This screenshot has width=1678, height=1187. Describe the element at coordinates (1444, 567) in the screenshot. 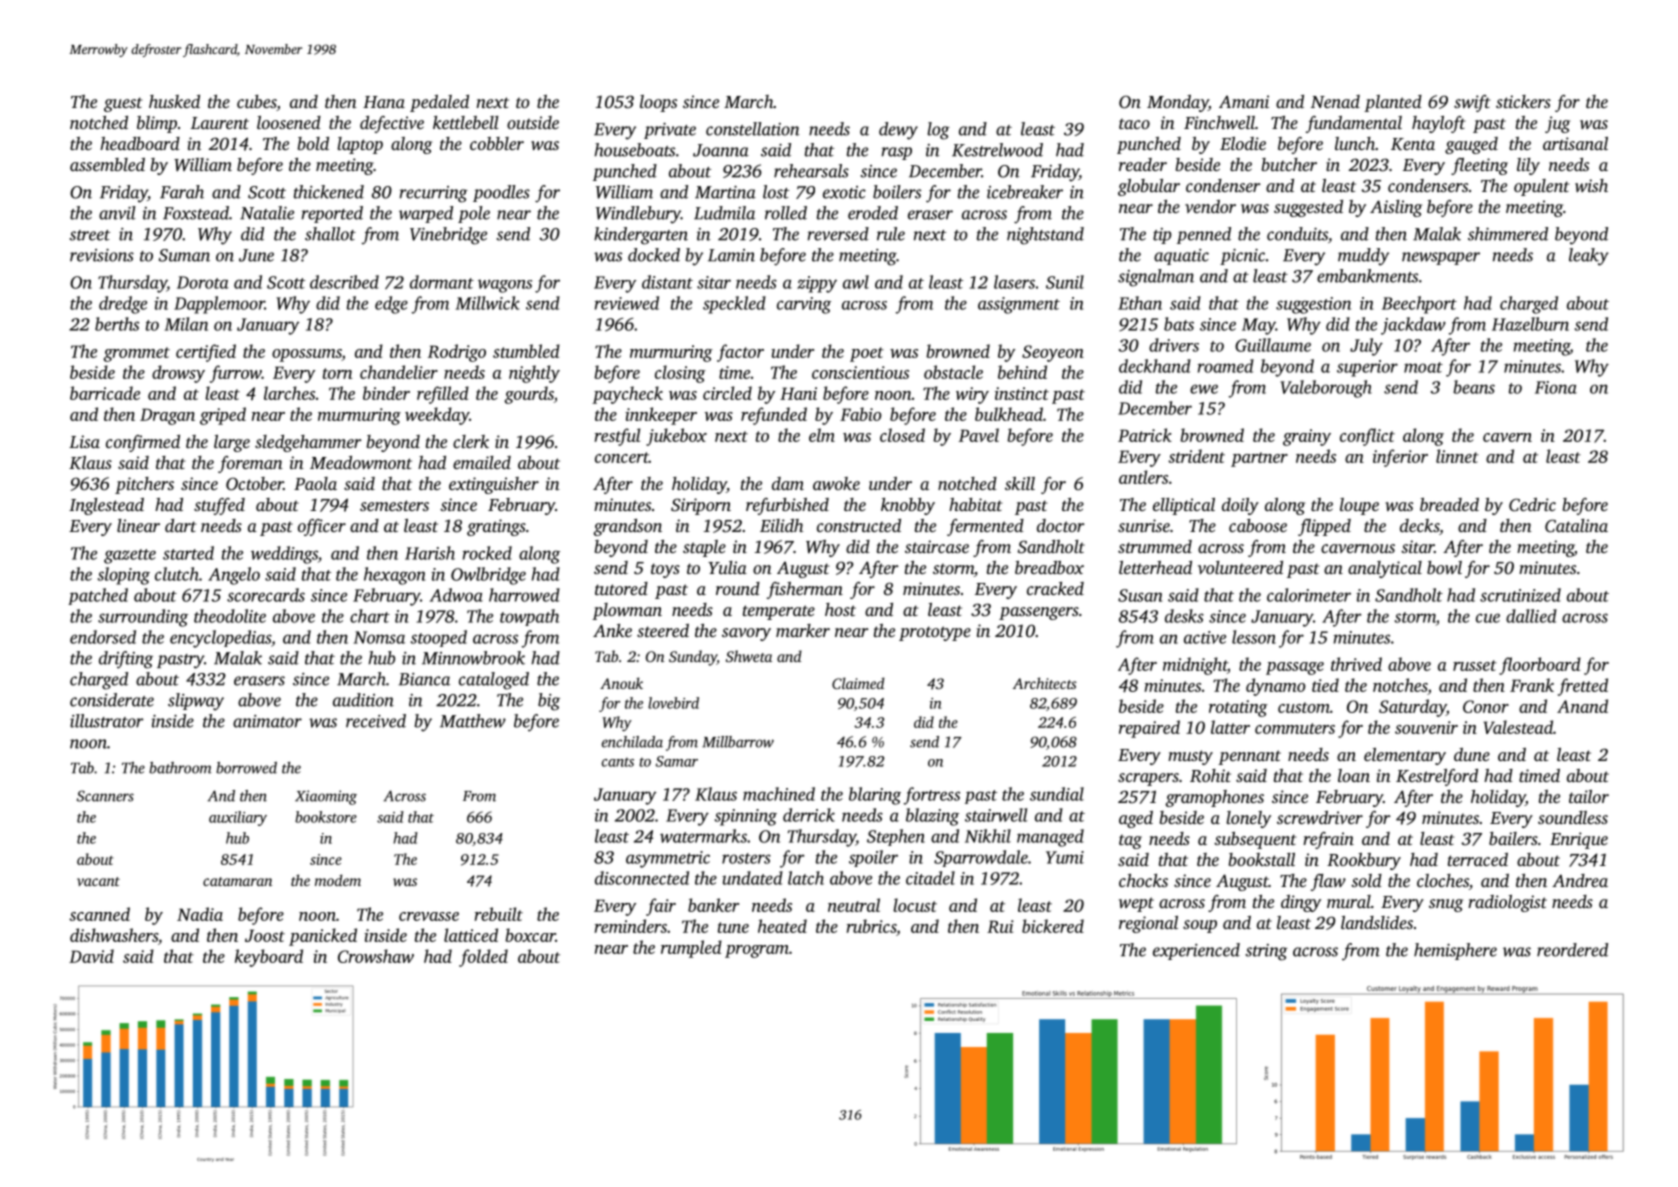

I see `bowl` at that location.
